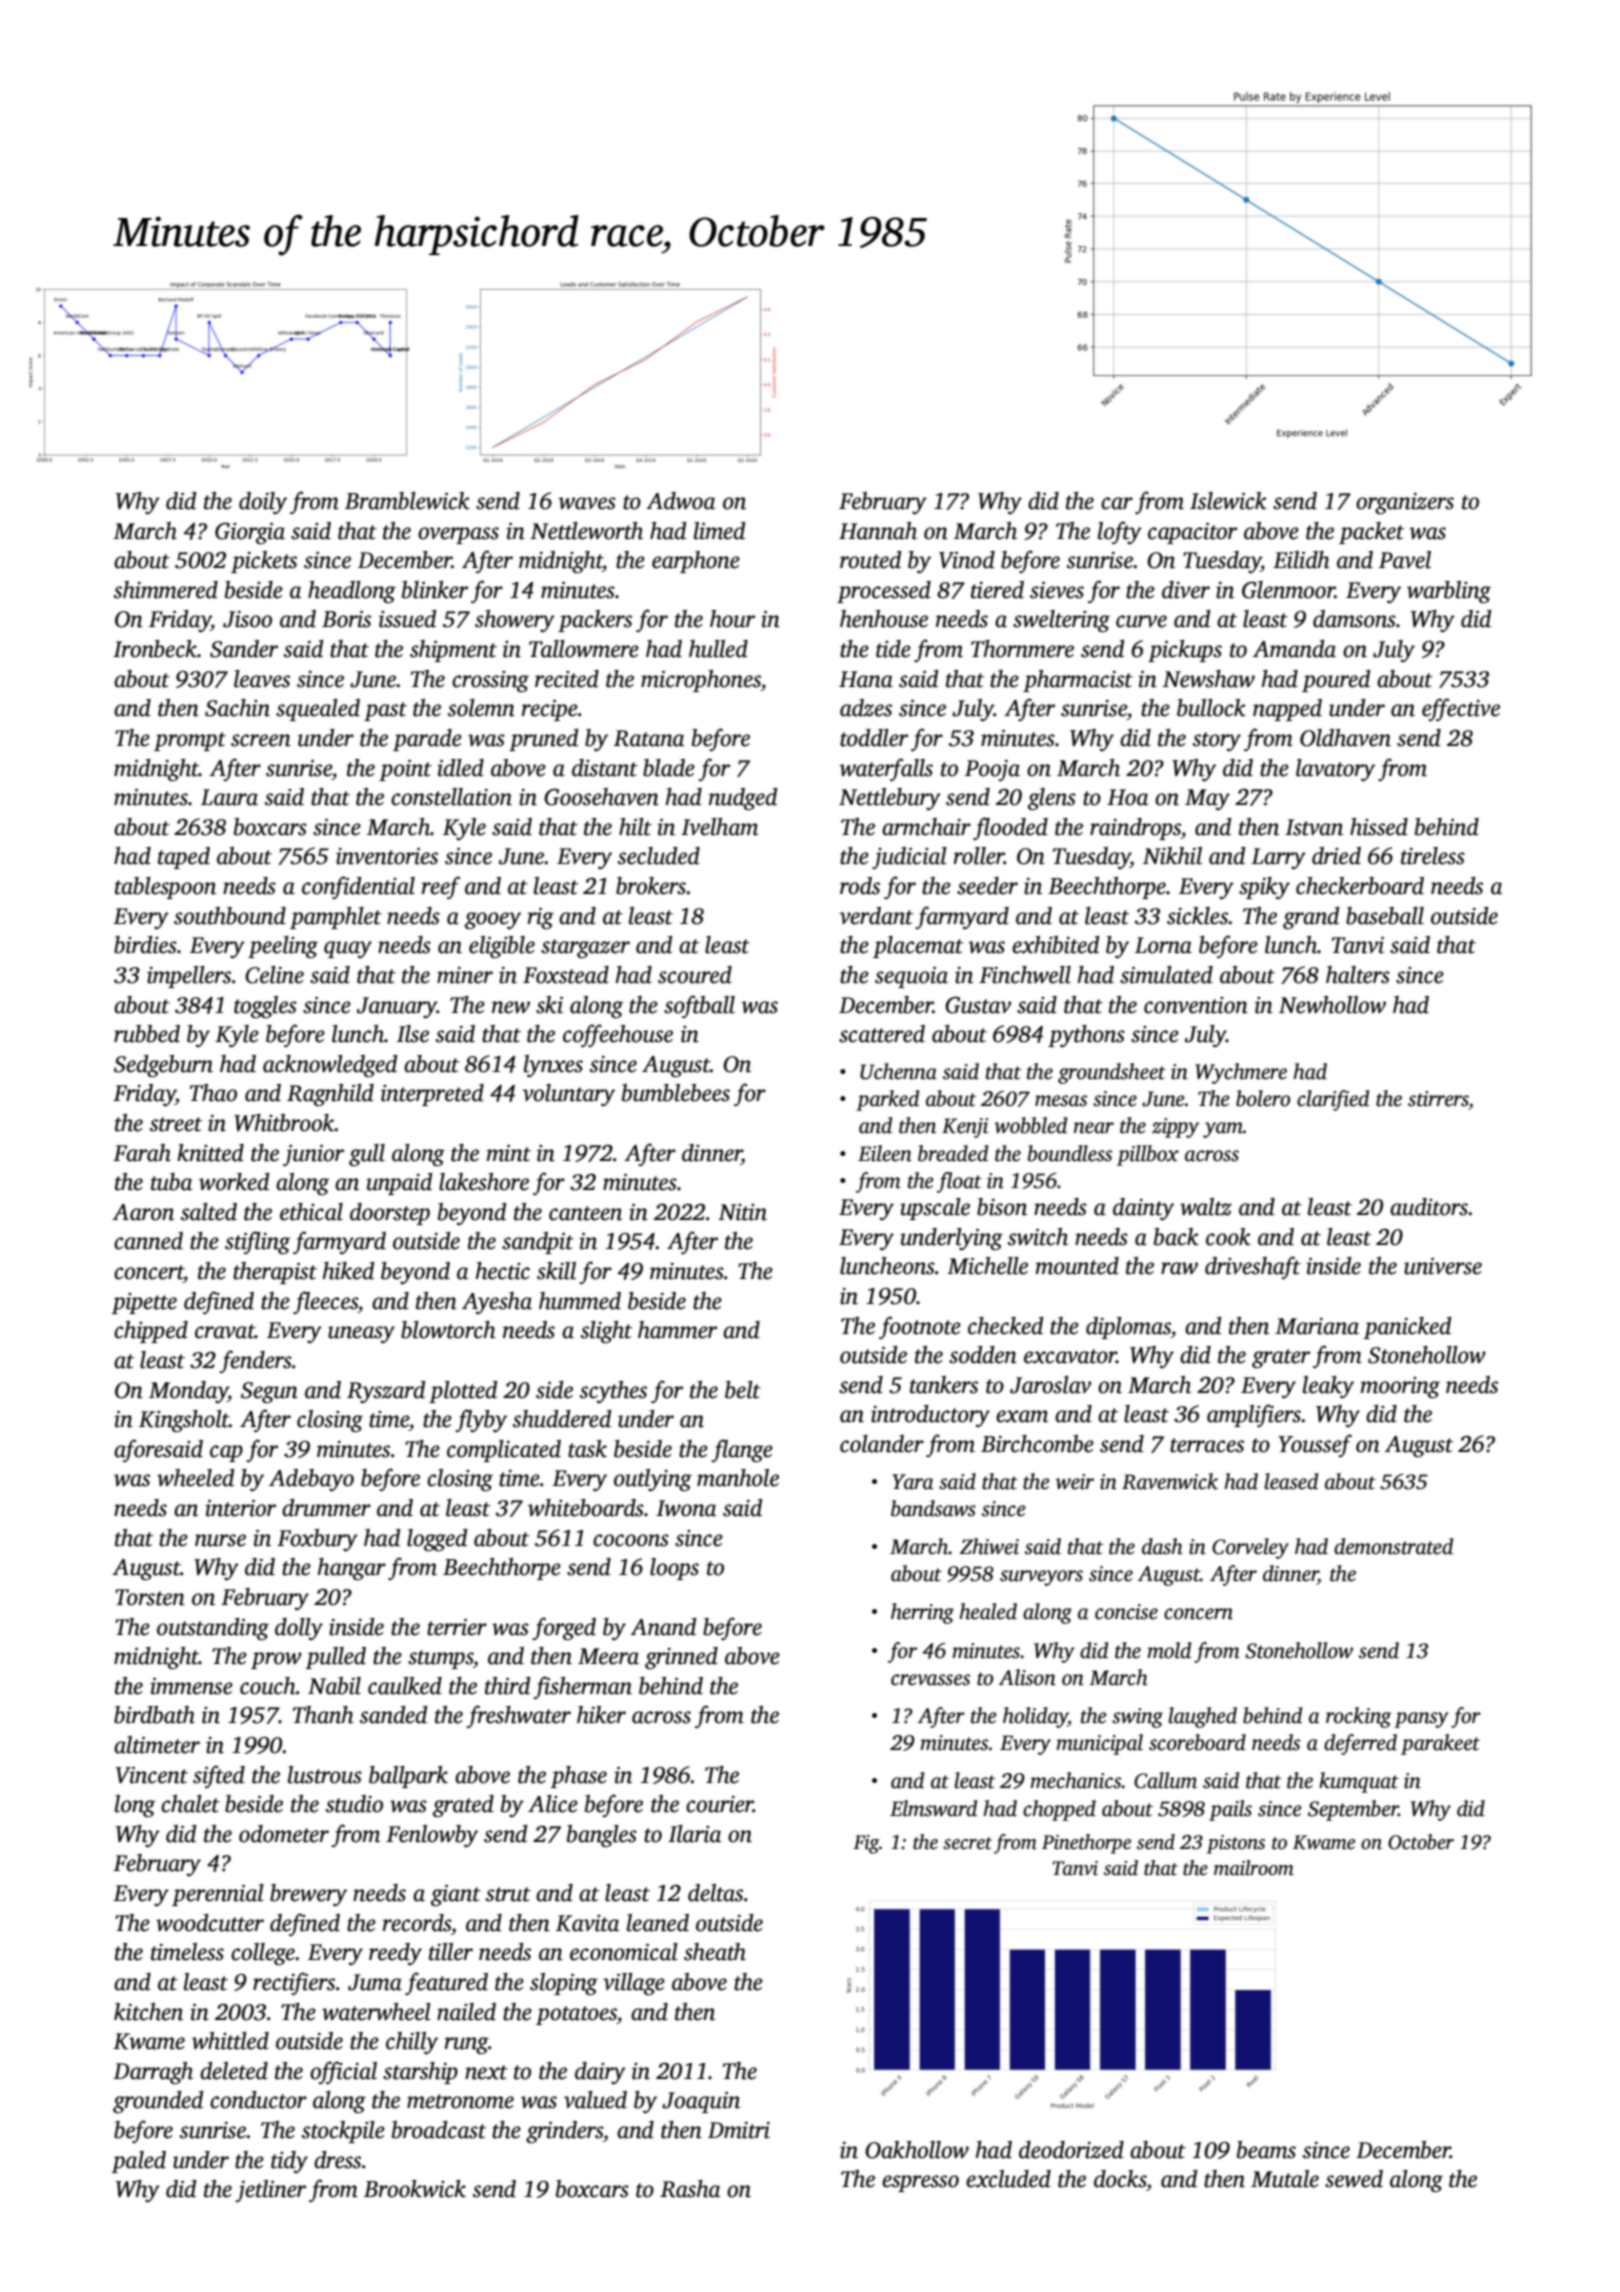 This screenshot has height=2292, width=1620. Describe the element at coordinates (263, 503) in the screenshot. I see `doily` at that location.
